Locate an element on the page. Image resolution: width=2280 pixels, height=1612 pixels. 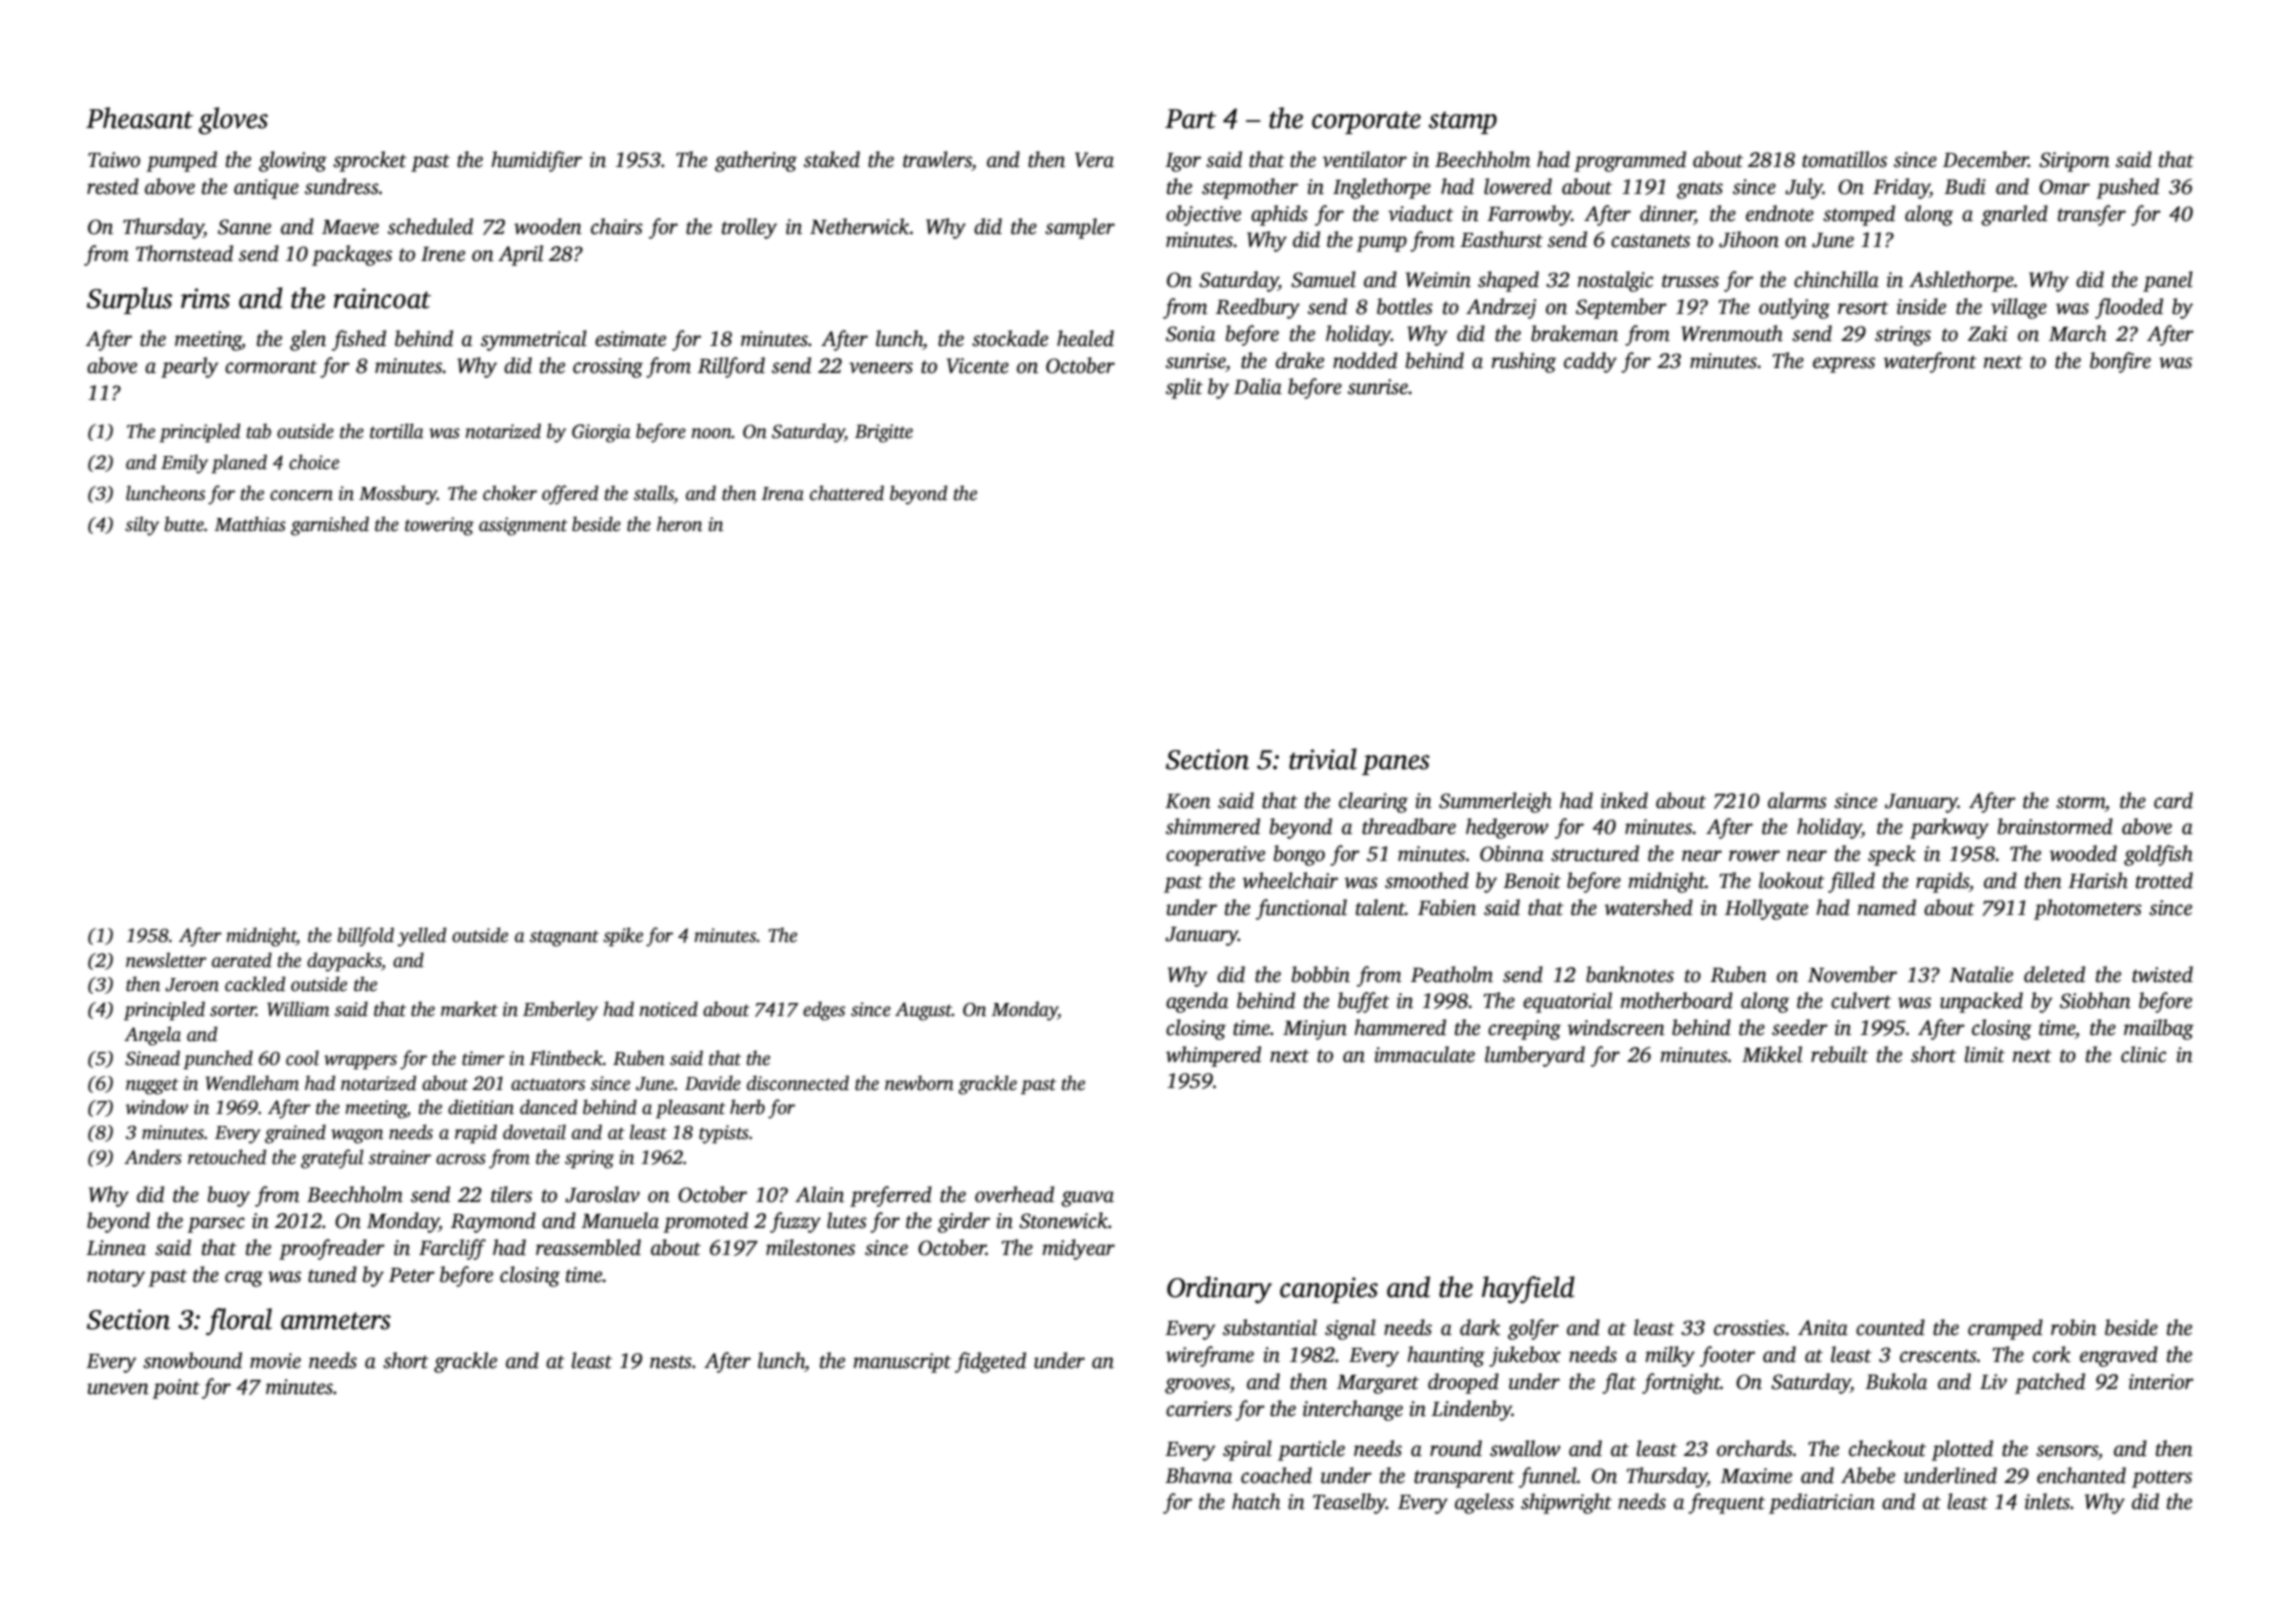
agenda is located at coordinates (1197, 1002).
